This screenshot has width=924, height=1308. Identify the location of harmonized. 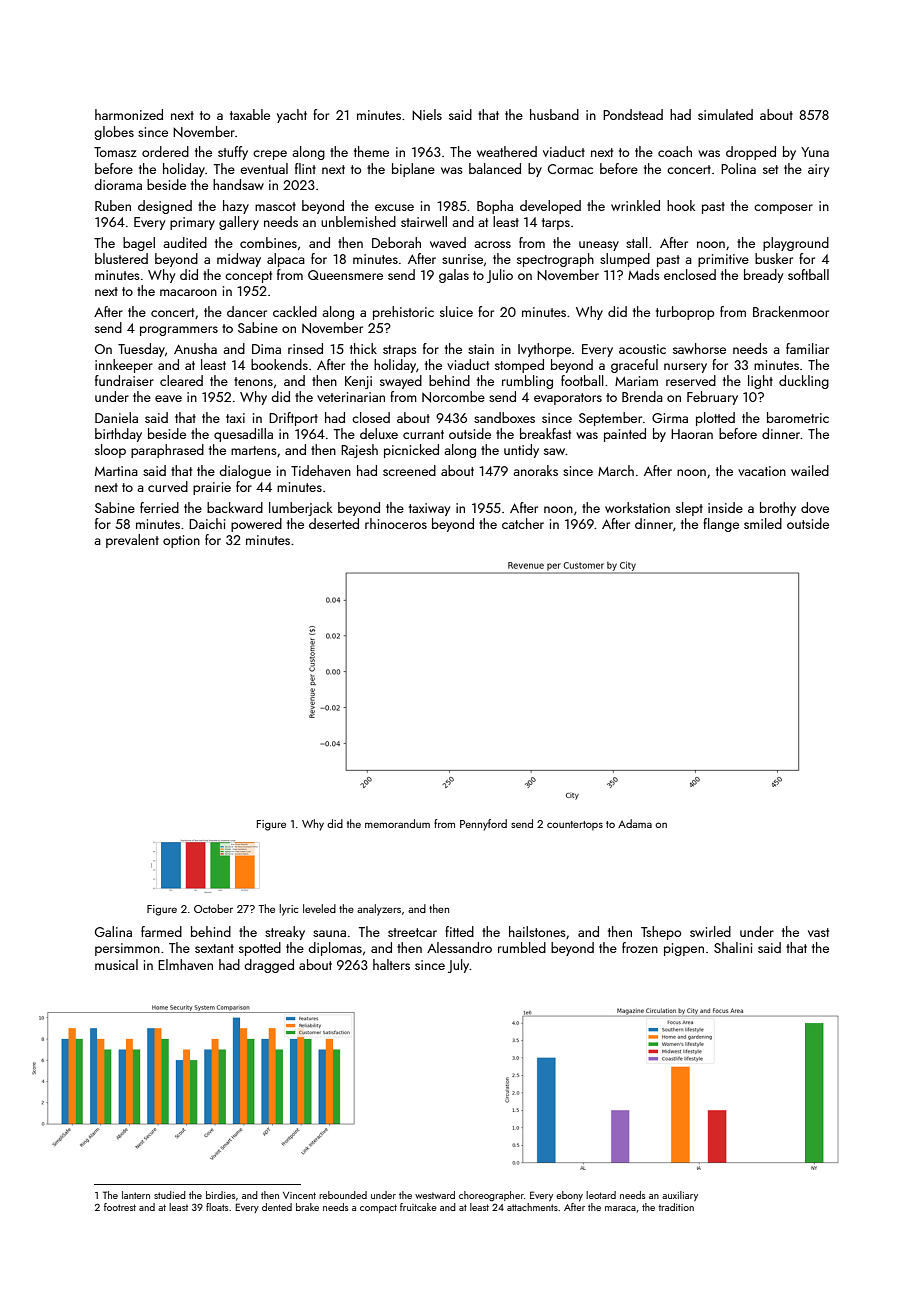
(129, 114).
